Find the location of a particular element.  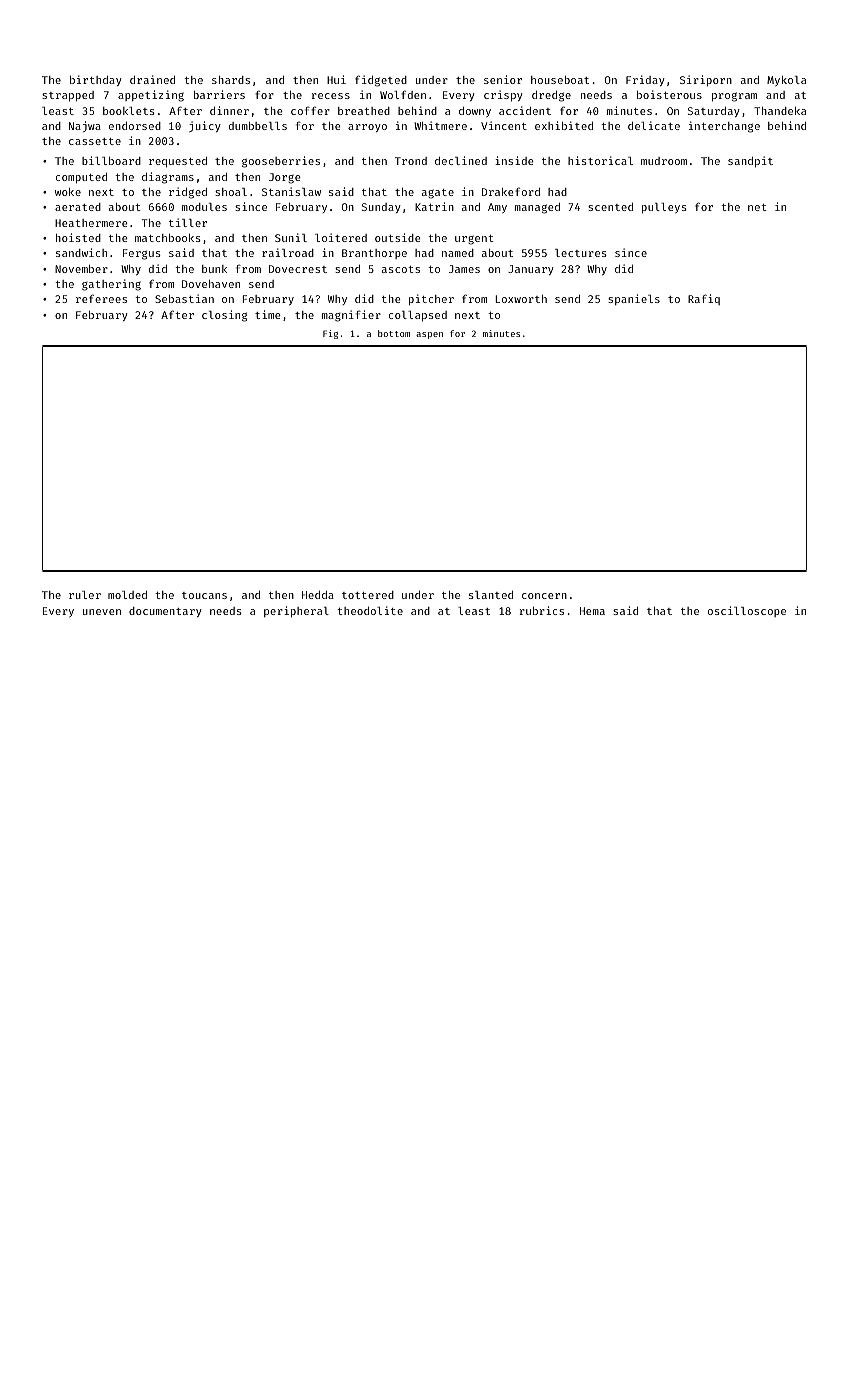

Siriporn is located at coordinates (706, 80).
